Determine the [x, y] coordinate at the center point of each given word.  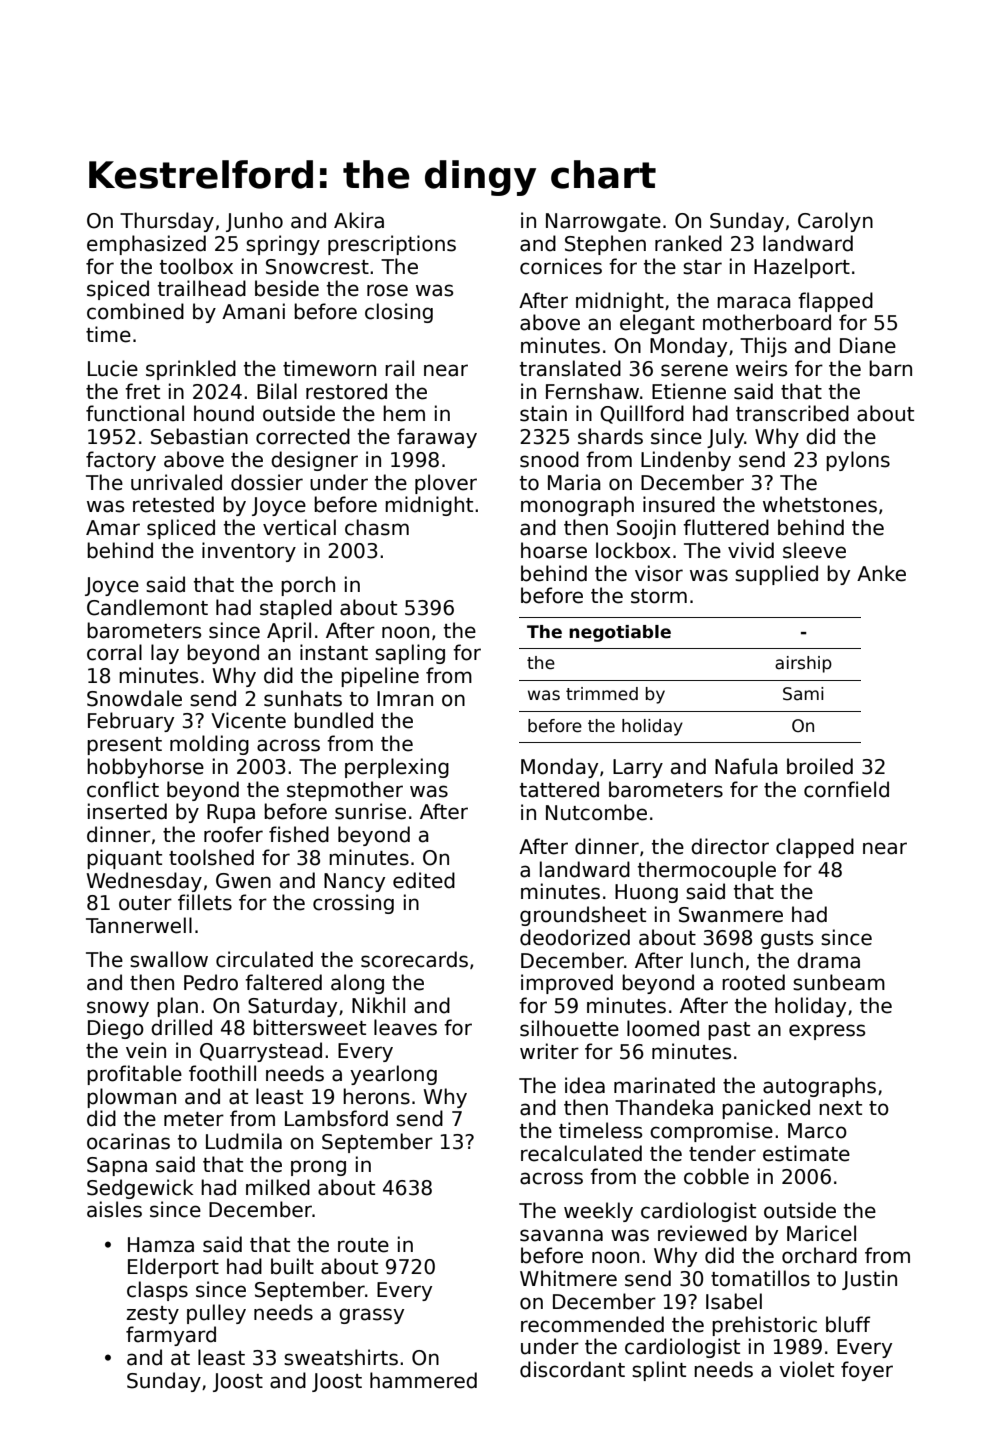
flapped [835, 302]
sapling [410, 654]
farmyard [171, 1336]
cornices [561, 266]
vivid [751, 550]
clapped [815, 848]
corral [114, 652]
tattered [559, 789]
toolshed [211, 857]
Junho [254, 222]
